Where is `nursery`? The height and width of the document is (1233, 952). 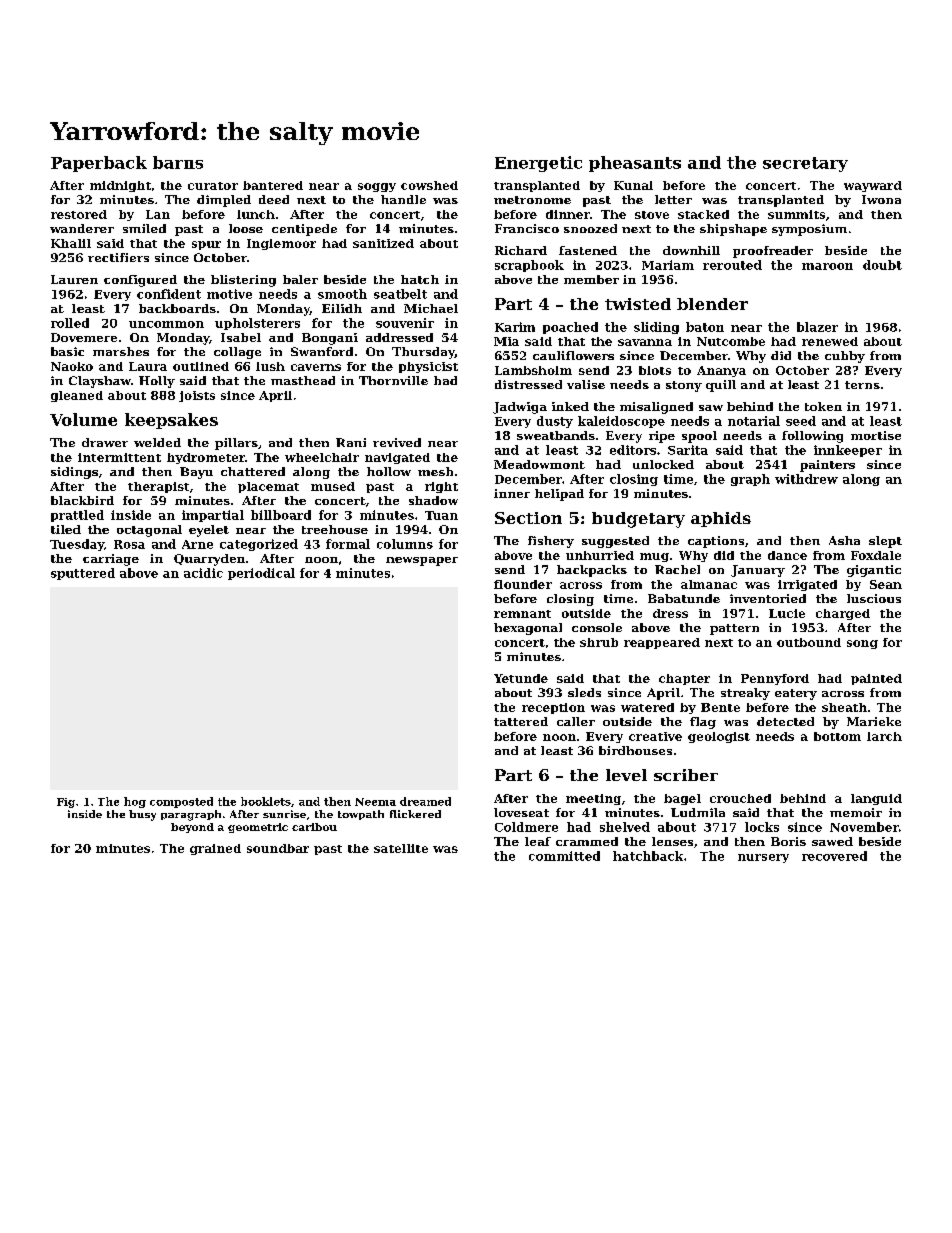
nursery is located at coordinates (763, 858).
